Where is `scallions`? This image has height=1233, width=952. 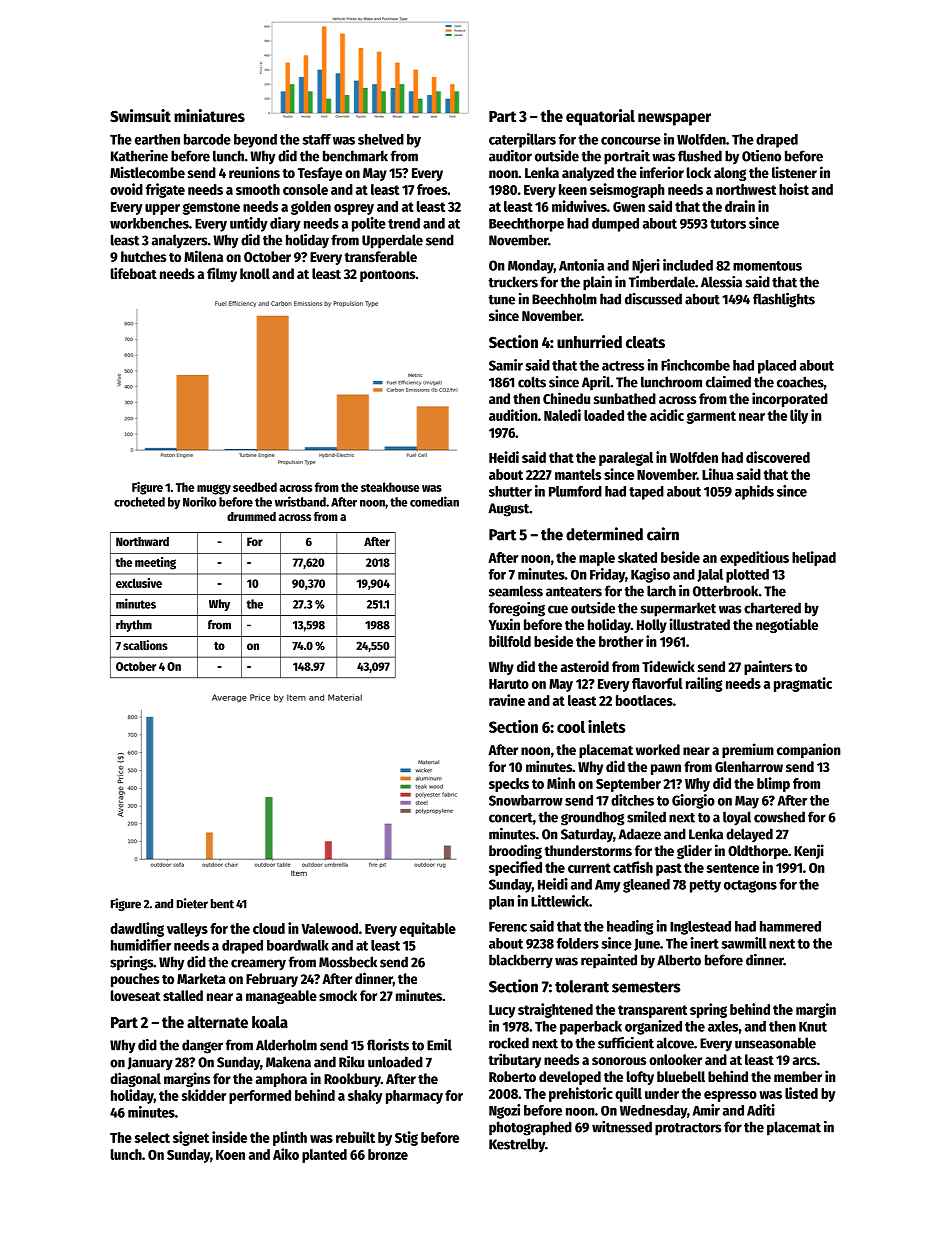 scallions is located at coordinates (145, 645).
